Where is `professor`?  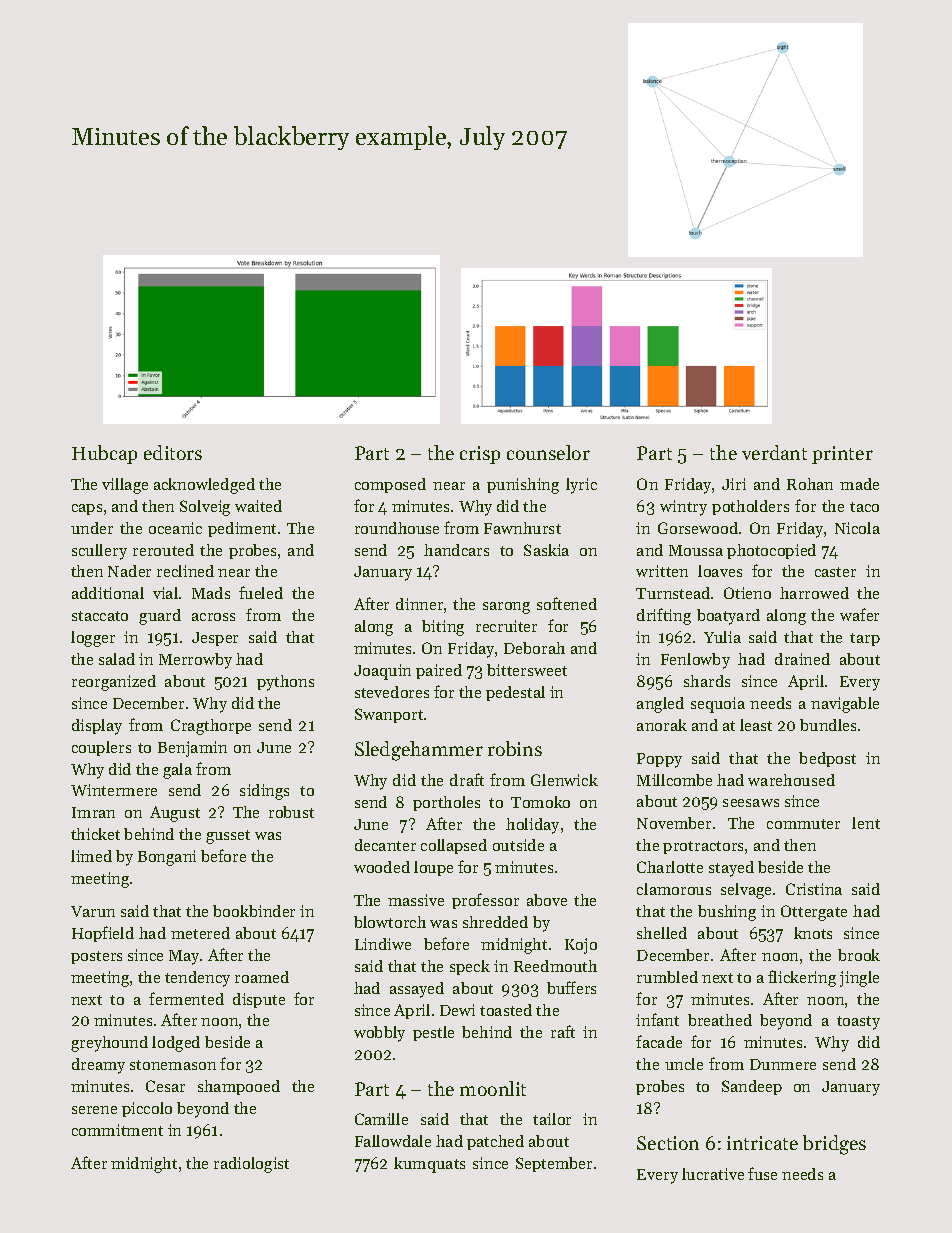
professor is located at coordinates (485, 901).
